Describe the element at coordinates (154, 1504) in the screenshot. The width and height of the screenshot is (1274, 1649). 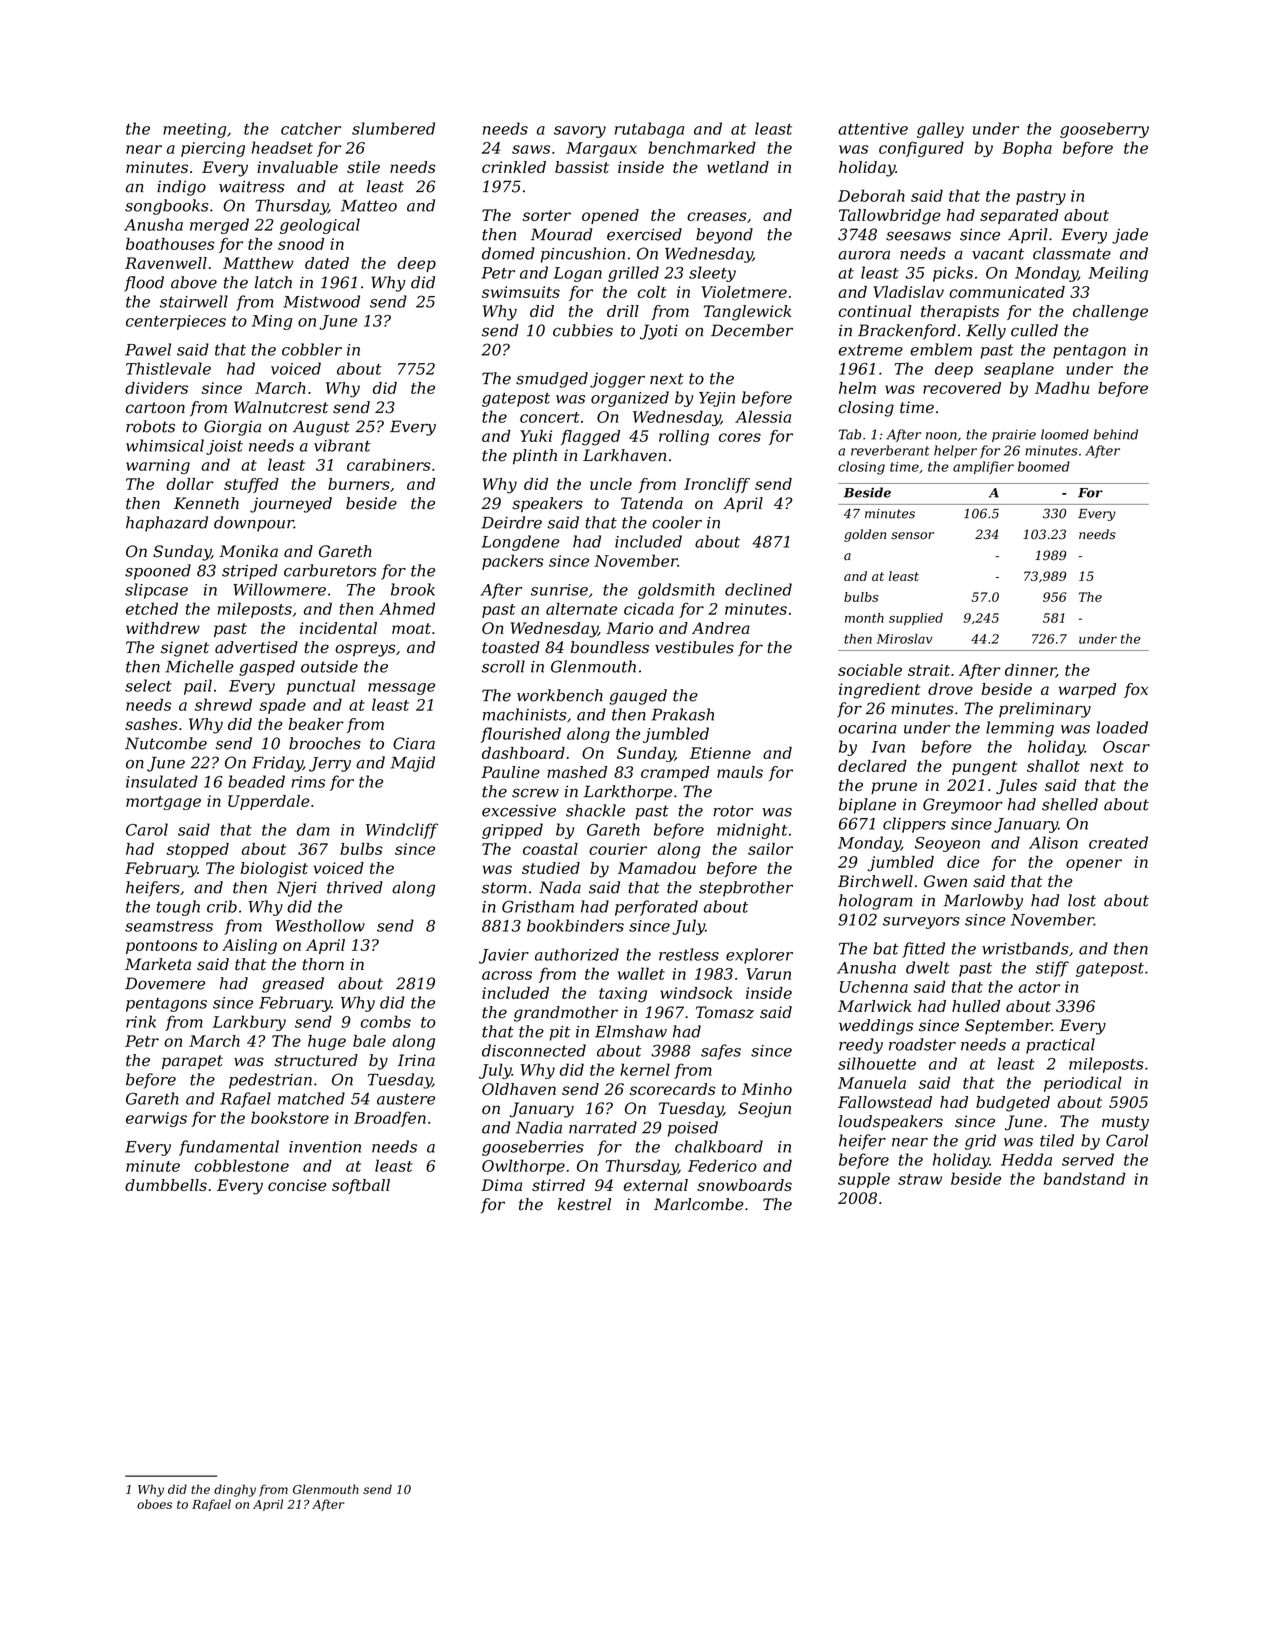
I see `oboes` at that location.
